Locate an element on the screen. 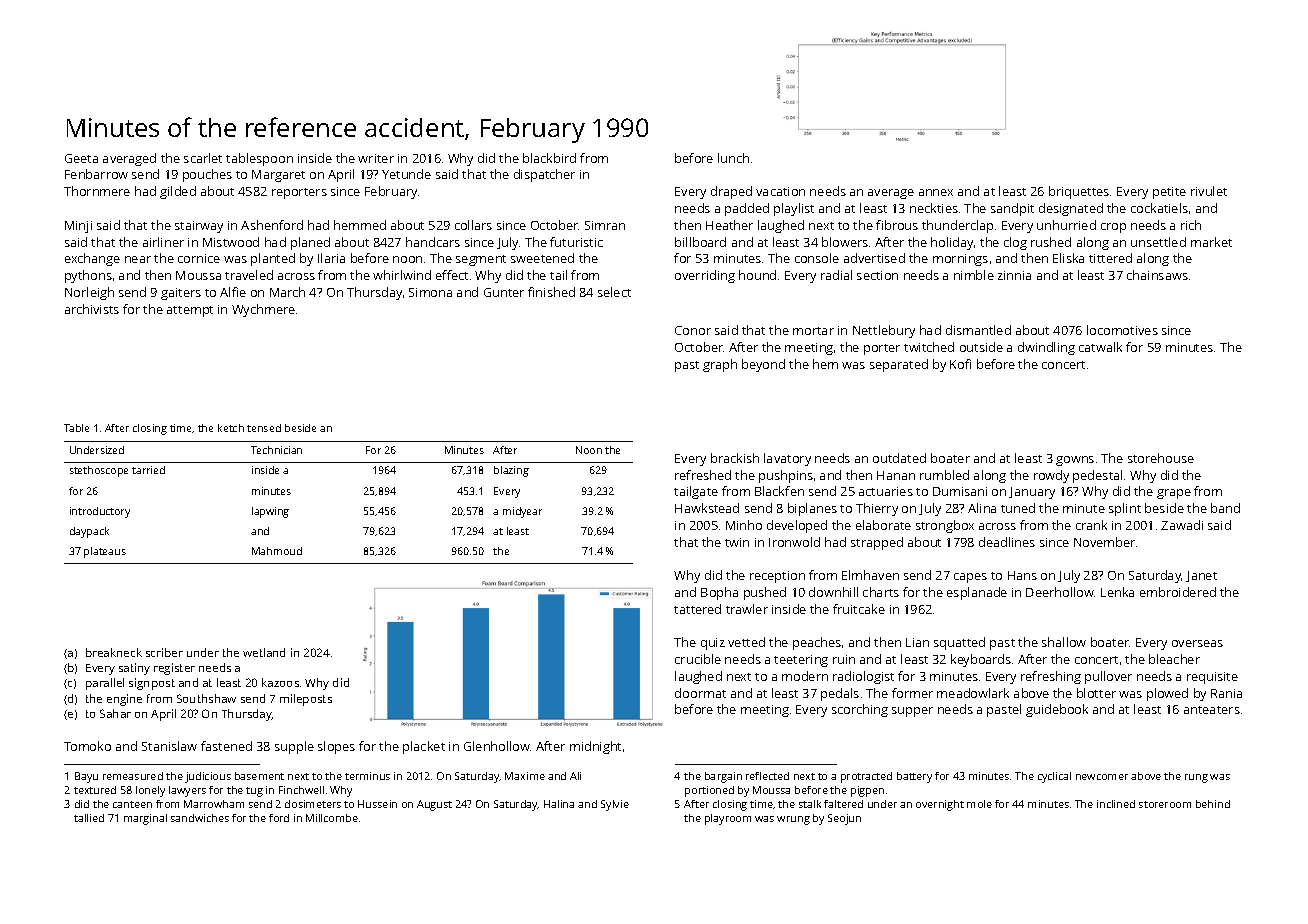  strongbox is located at coordinates (945, 526).
